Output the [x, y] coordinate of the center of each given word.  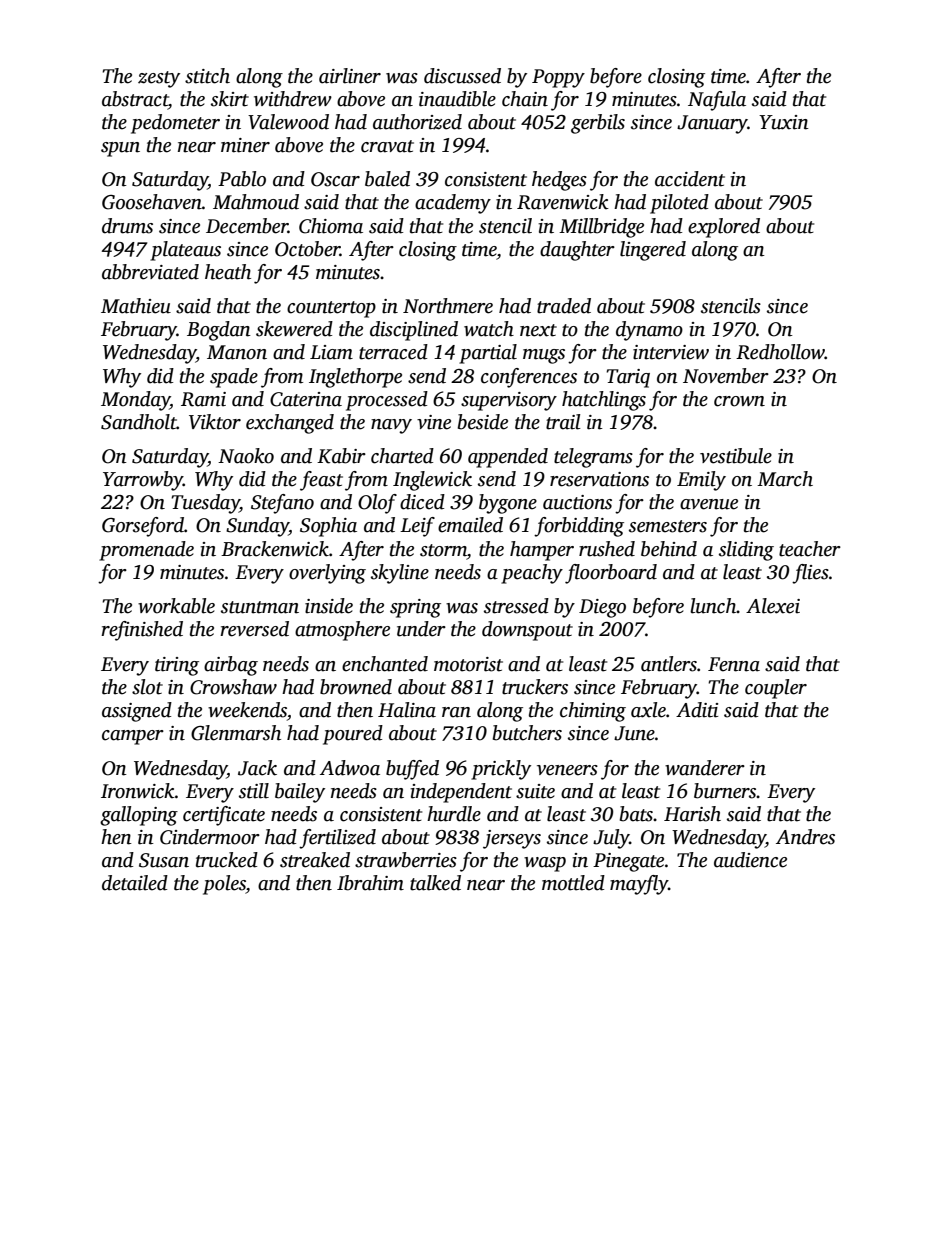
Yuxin [784, 122]
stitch [207, 76]
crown [739, 401]
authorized [417, 122]
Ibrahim [370, 883]
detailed [135, 883]
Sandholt [139, 422]
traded [564, 306]
